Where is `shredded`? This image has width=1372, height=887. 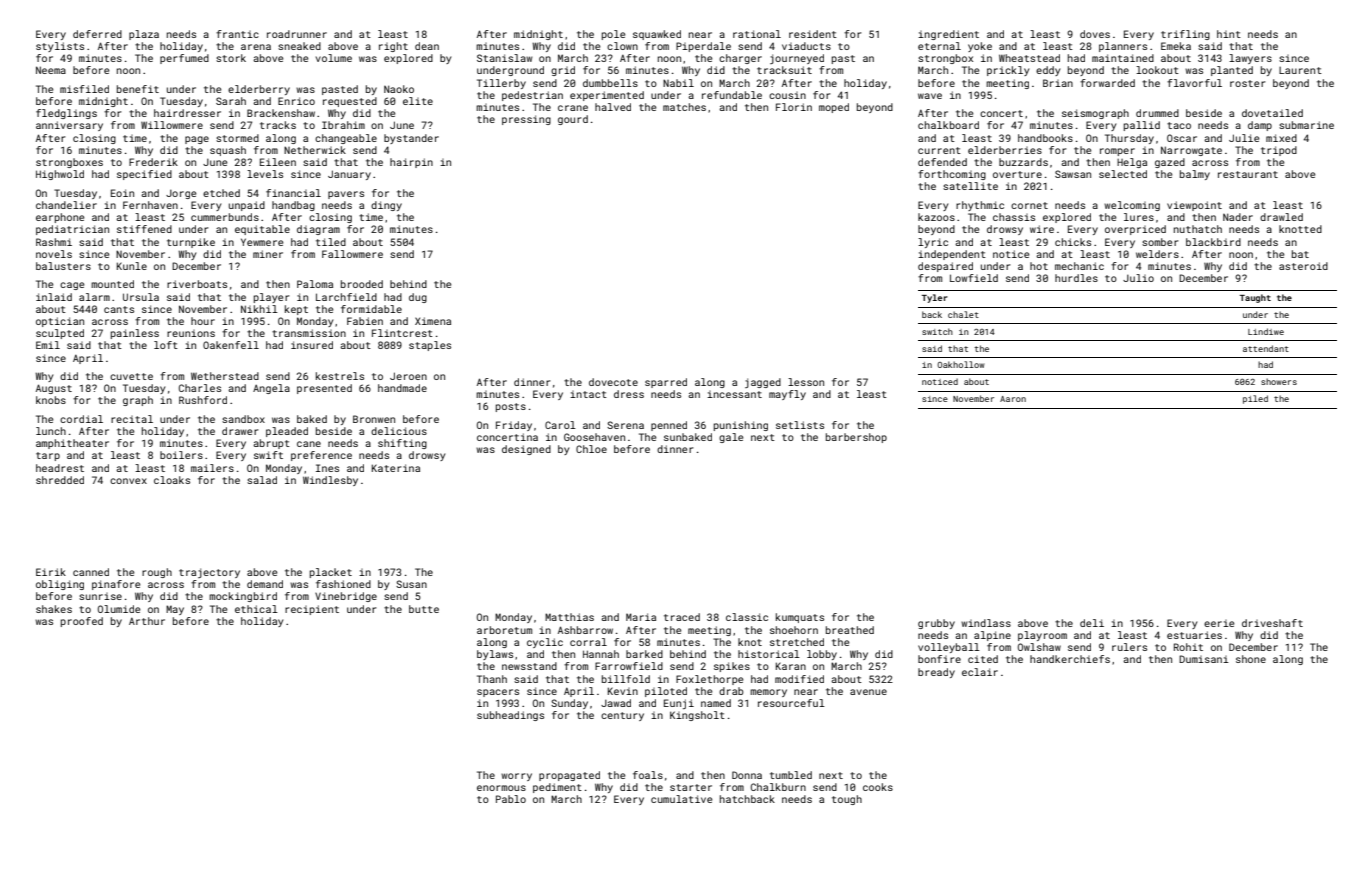
shredded is located at coordinates (60, 480).
